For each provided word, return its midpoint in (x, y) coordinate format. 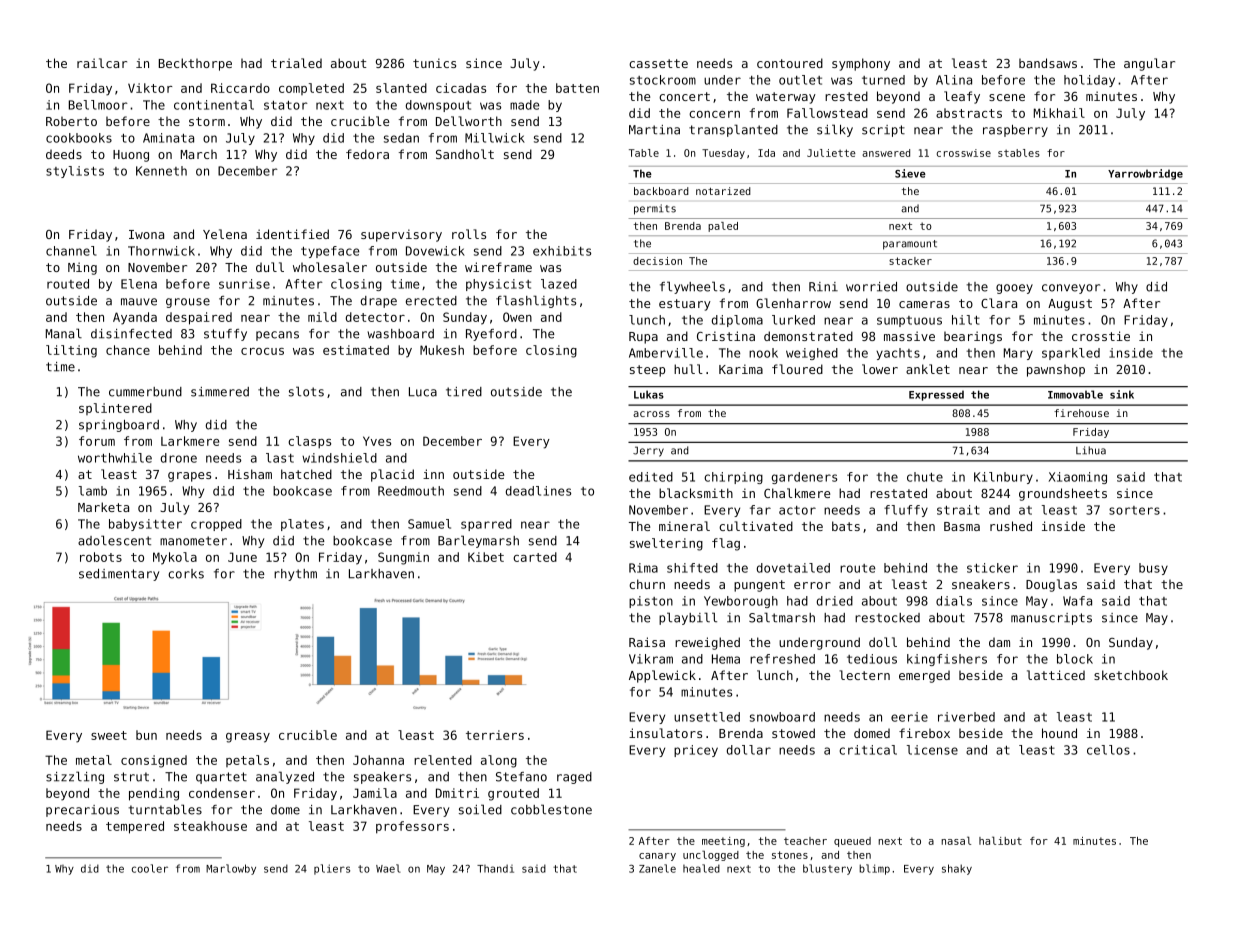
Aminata (168, 138)
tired (464, 392)
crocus (262, 351)
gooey (1014, 289)
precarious (82, 811)
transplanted (733, 130)
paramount (910, 245)
